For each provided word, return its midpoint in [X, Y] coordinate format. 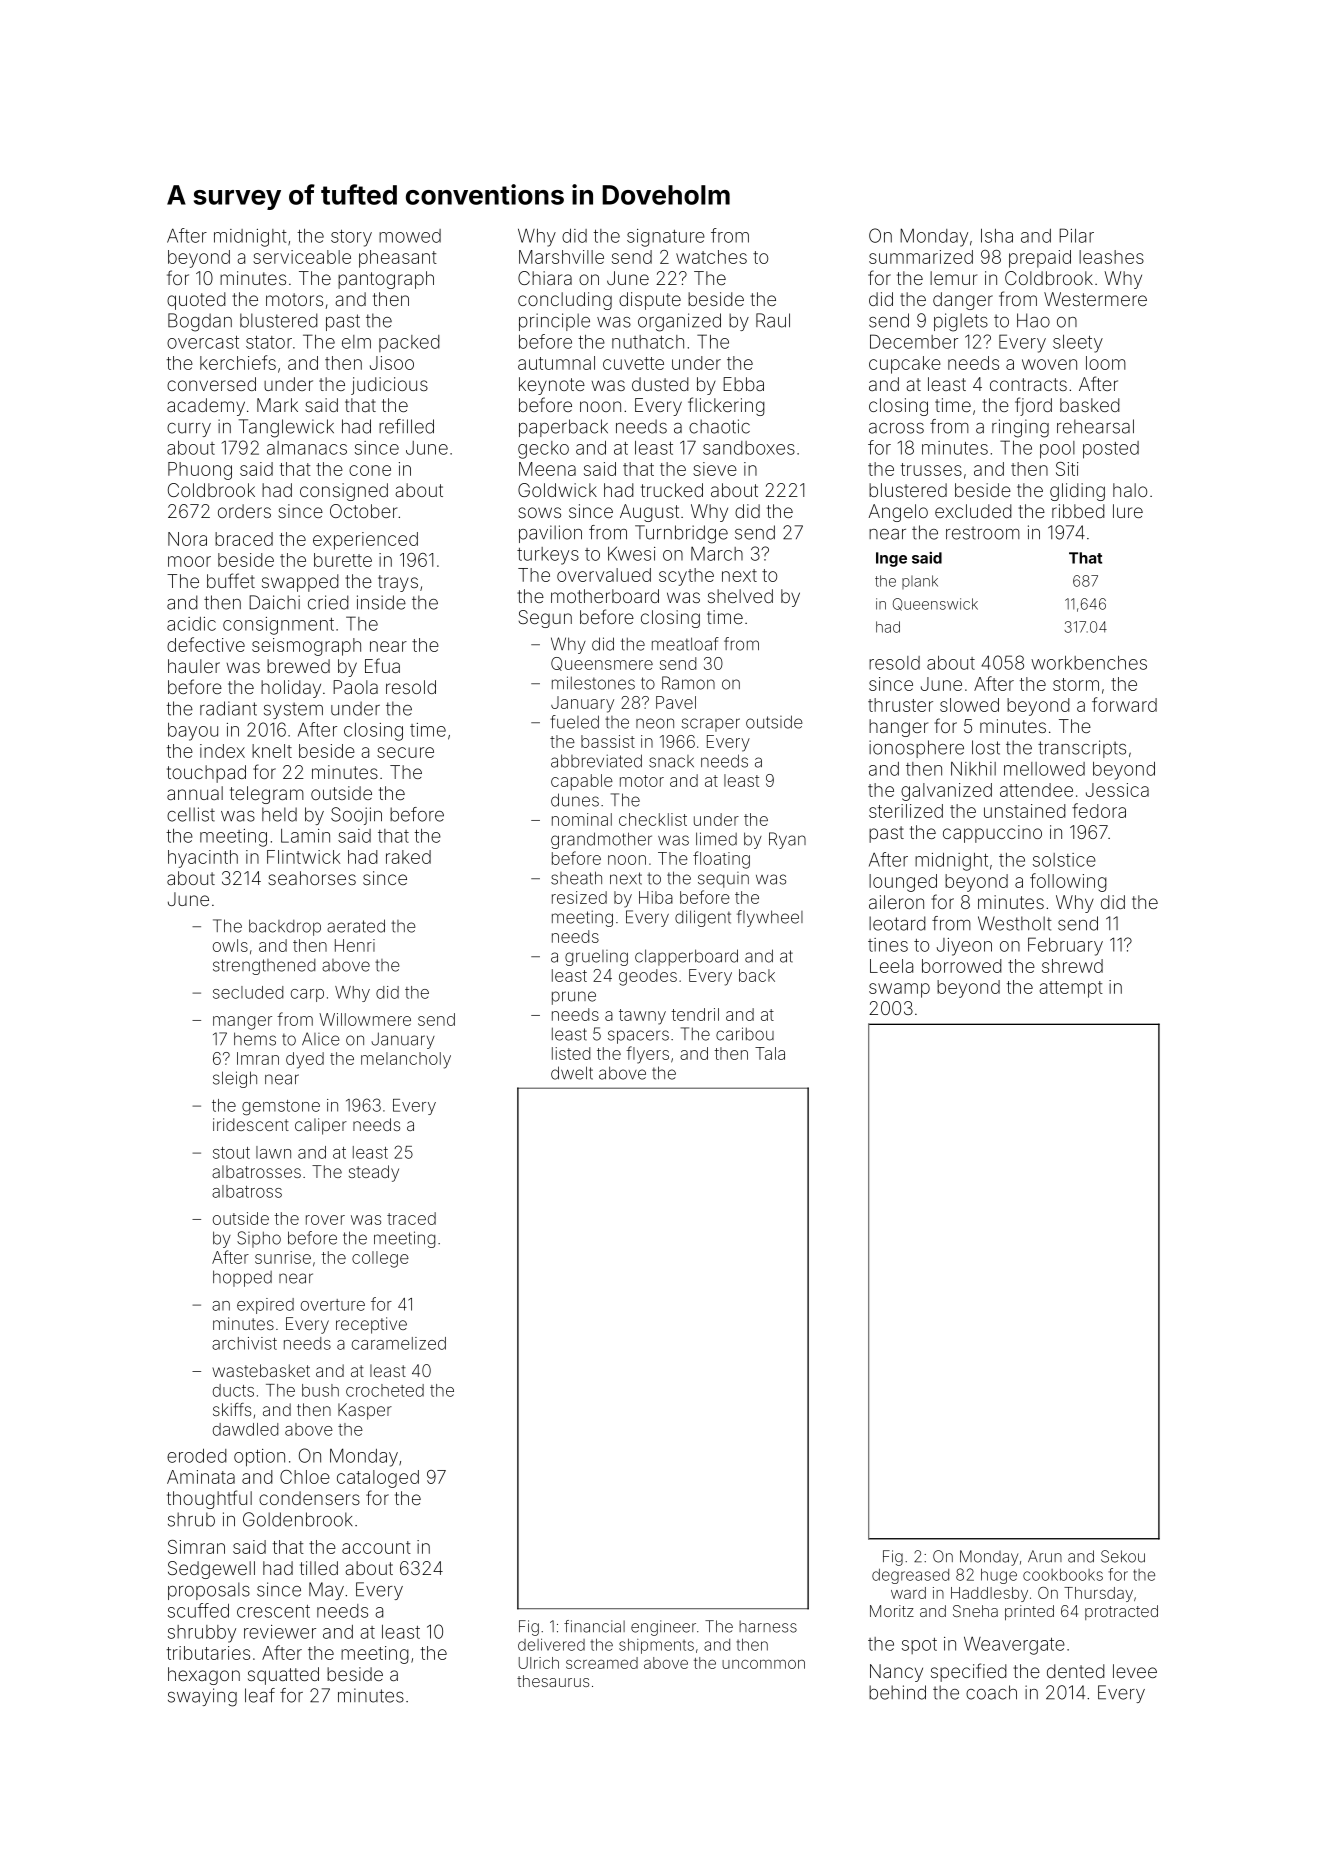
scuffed [198, 1610]
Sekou [1123, 1556]
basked [1090, 405]
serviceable [302, 257]
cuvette [633, 363]
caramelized [399, 1343]
